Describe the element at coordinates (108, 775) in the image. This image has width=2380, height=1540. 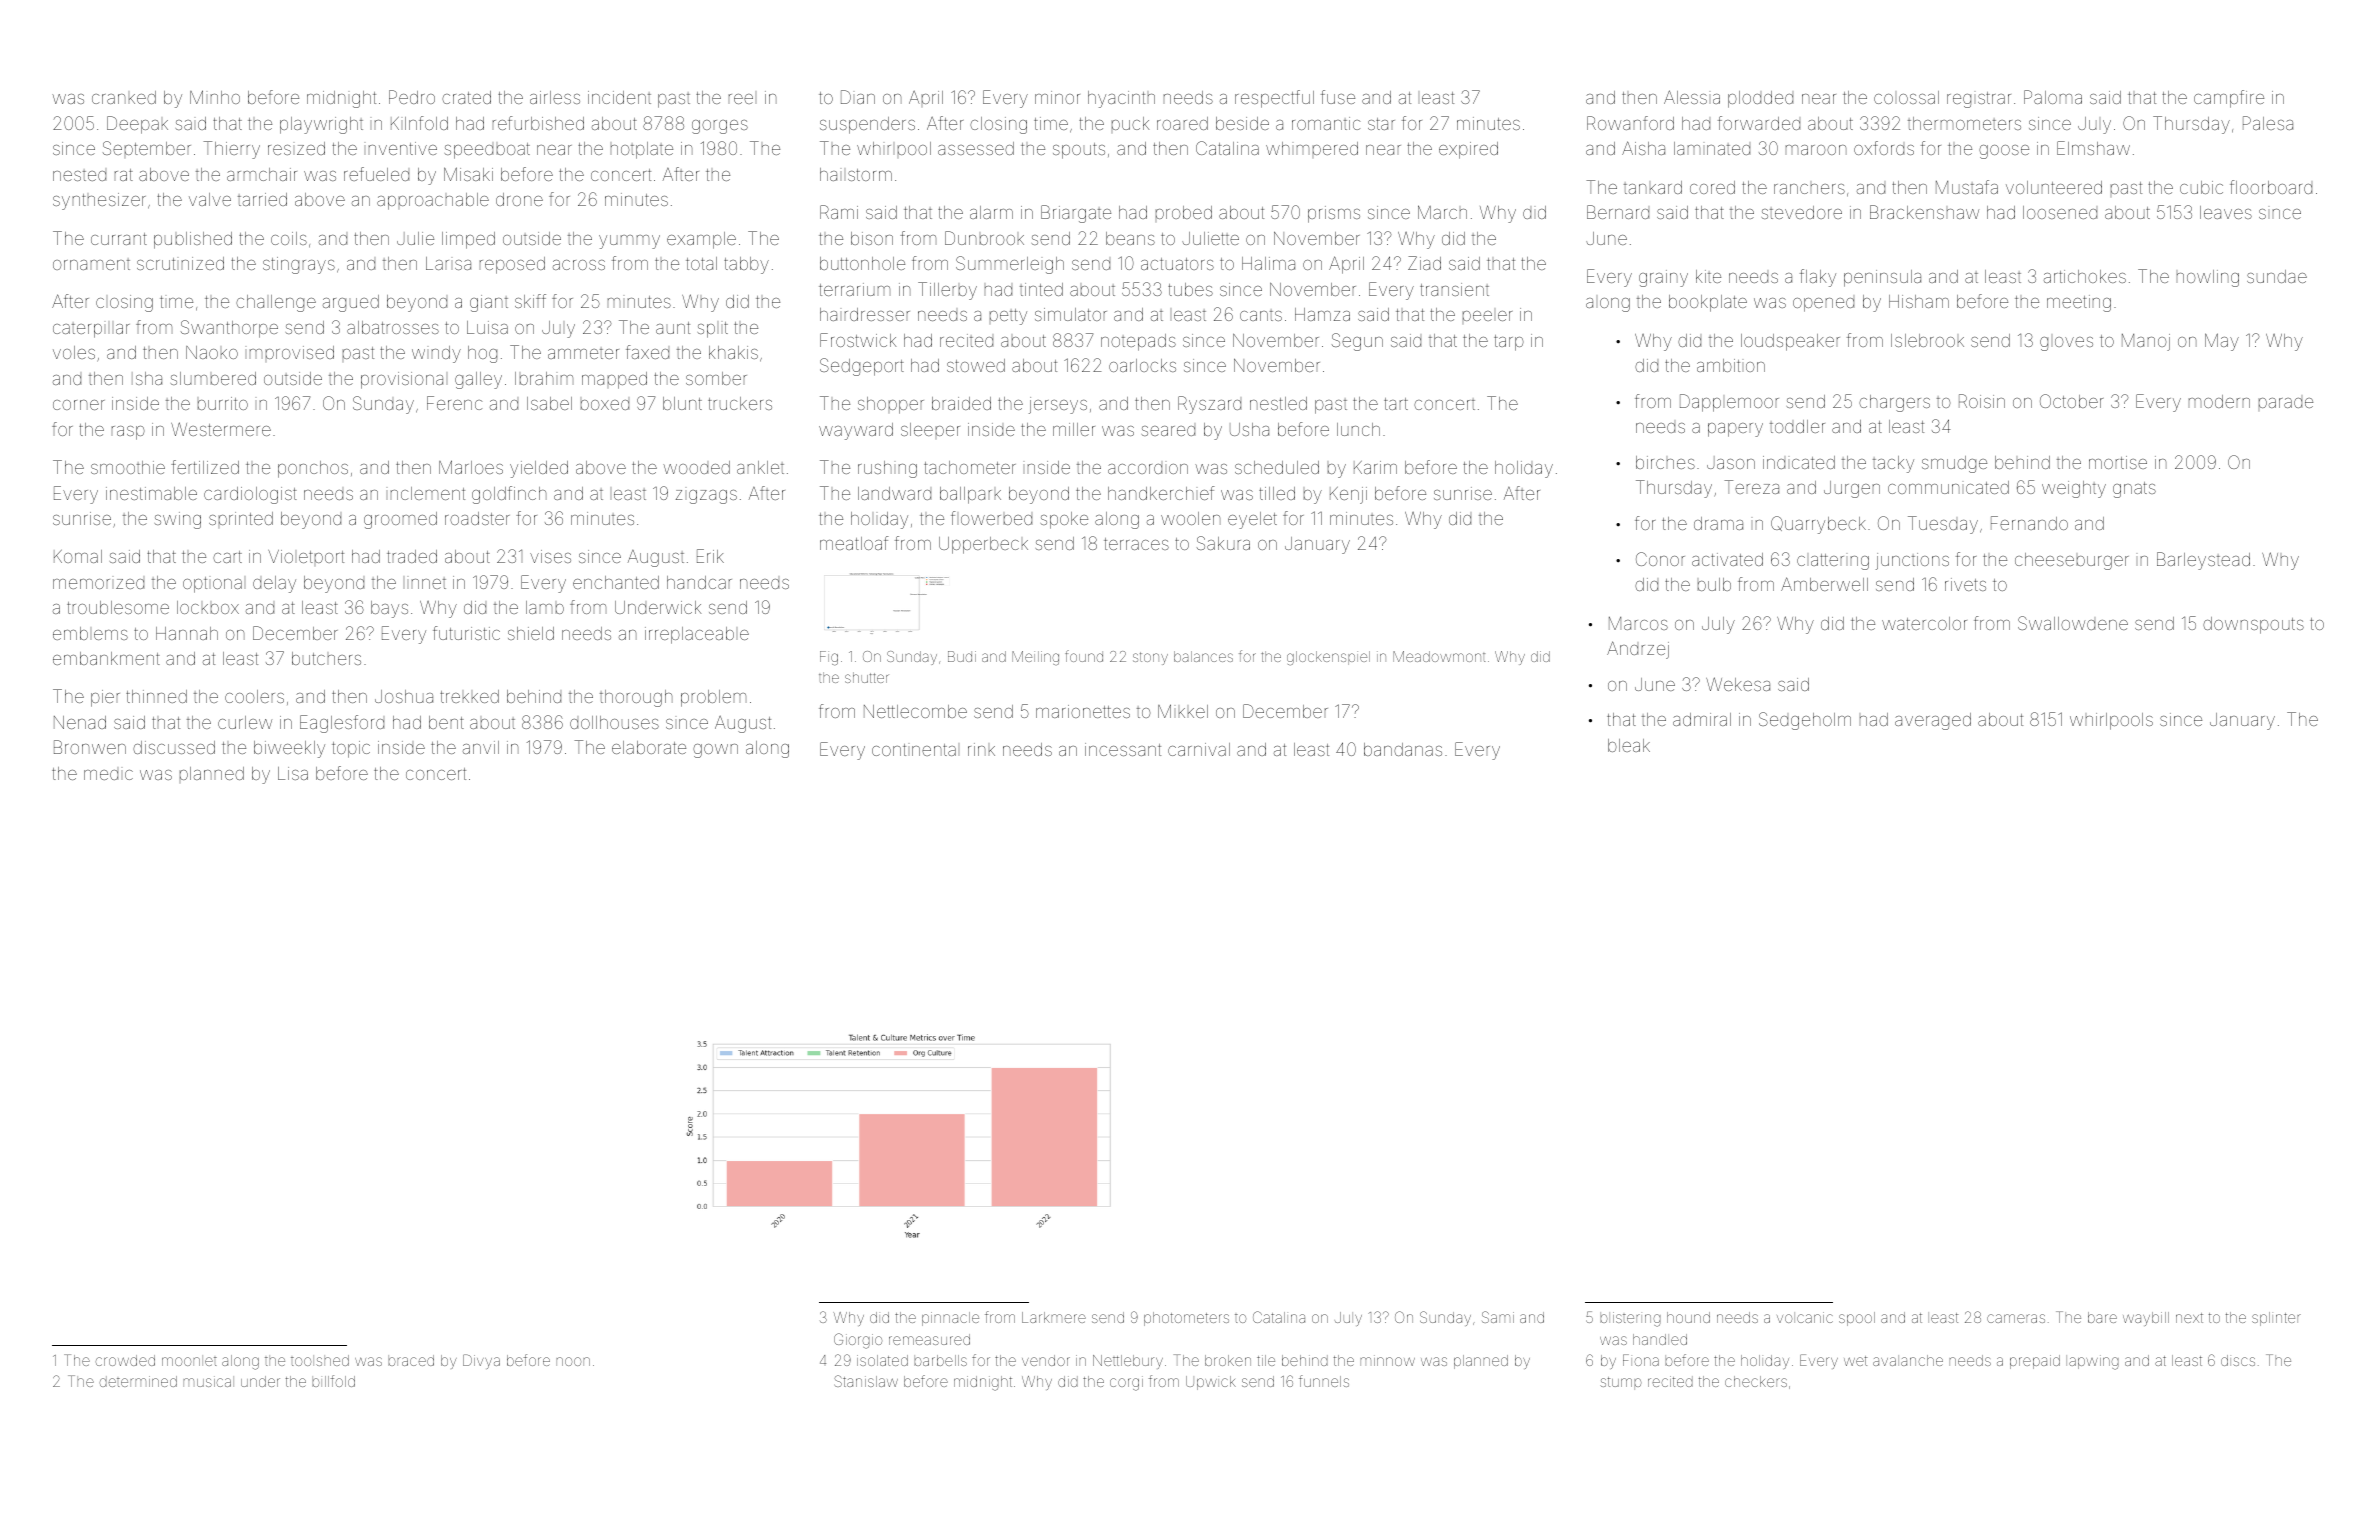
I see `medic` at that location.
